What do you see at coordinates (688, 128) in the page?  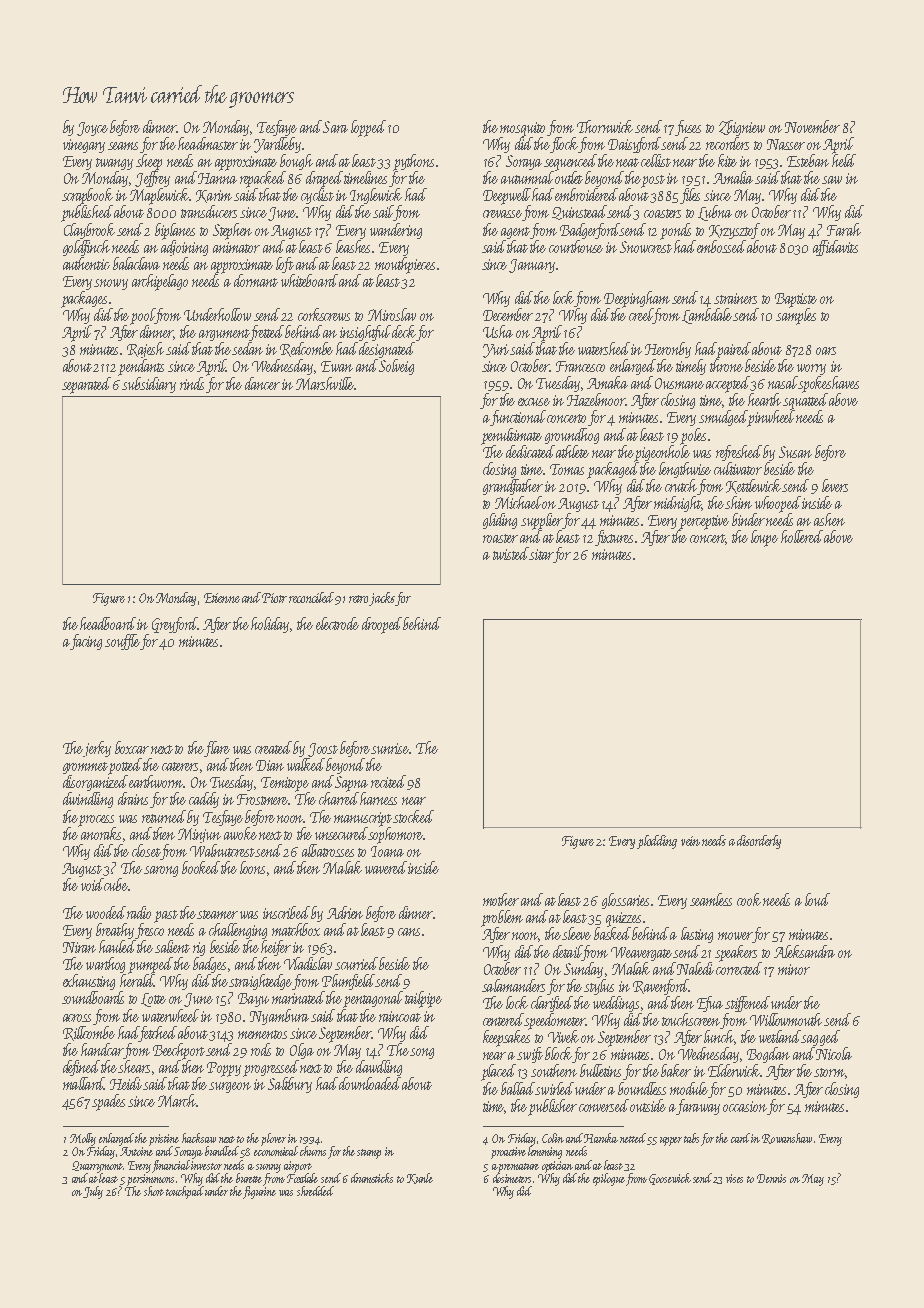 I see `fuses` at bounding box center [688, 128].
